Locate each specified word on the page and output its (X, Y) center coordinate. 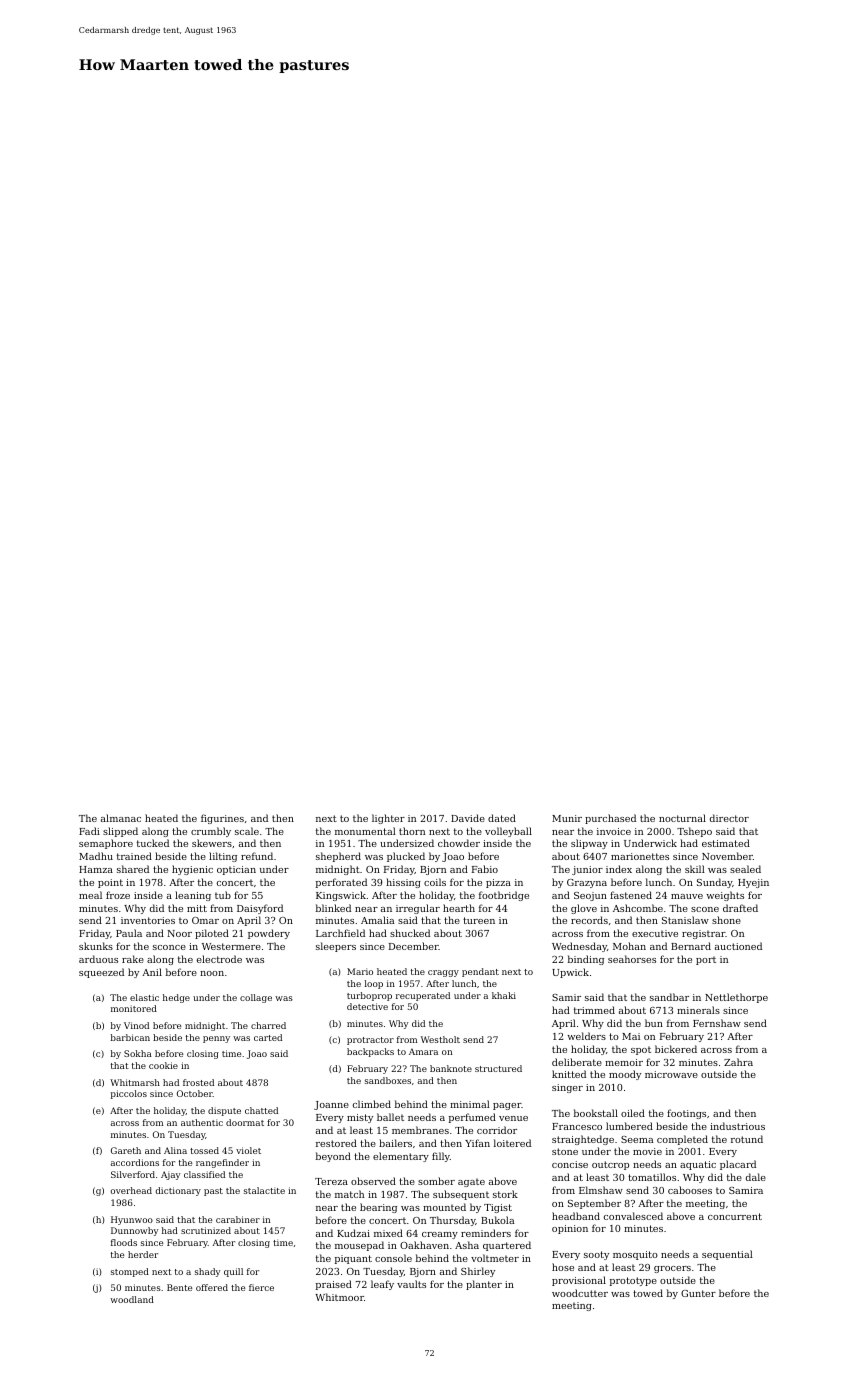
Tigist (498, 1208)
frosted (198, 1082)
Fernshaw (717, 1023)
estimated (726, 843)
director (729, 818)
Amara (423, 1051)
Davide (468, 818)
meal (90, 895)
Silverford (133, 1174)
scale (247, 831)
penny (216, 1039)
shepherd (338, 857)
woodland (132, 1299)
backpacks (370, 1052)
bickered (676, 1049)
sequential (727, 1255)
